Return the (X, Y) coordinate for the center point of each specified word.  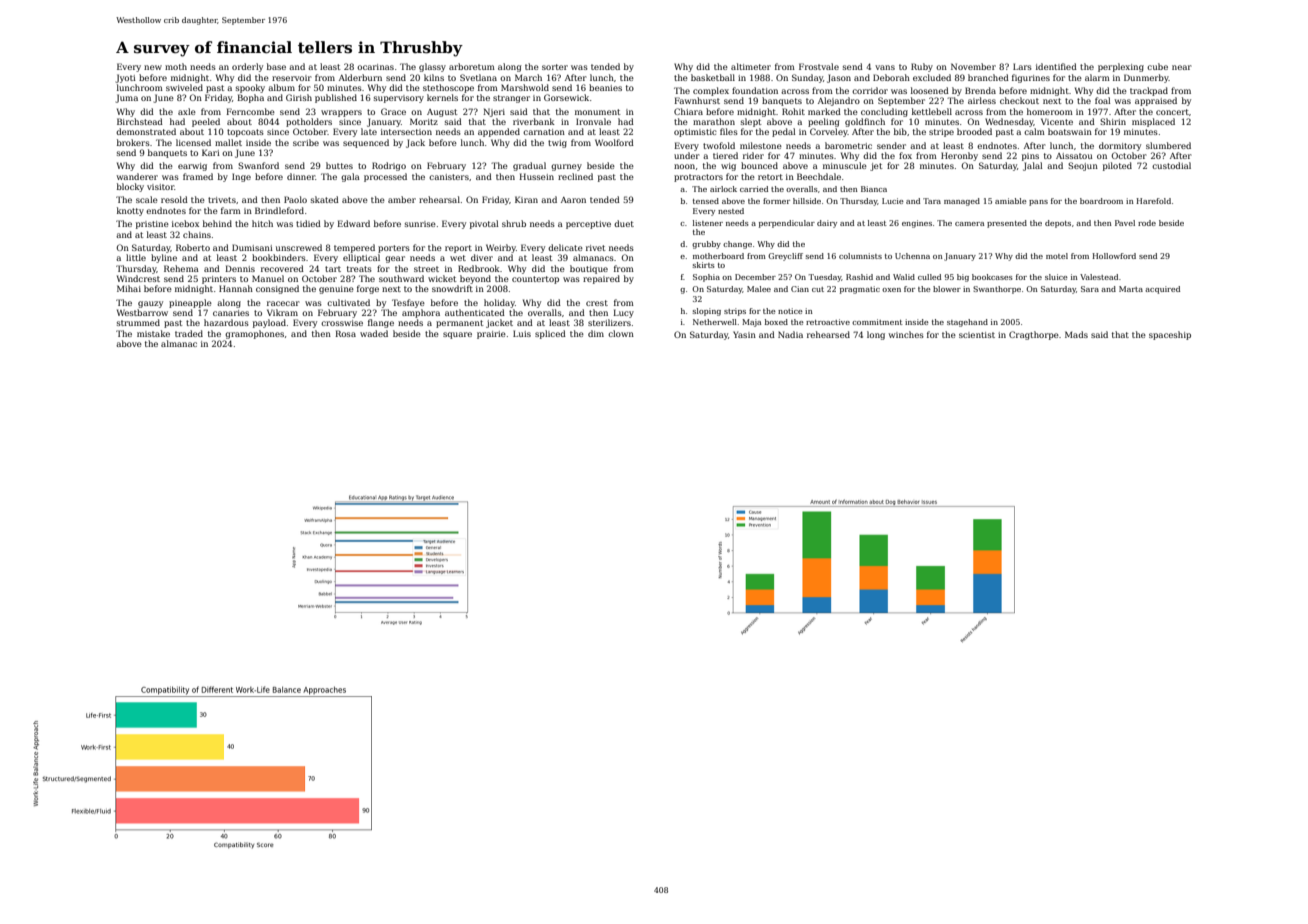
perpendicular (787, 224)
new (153, 67)
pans (1038, 203)
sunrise (420, 224)
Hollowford (1114, 256)
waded (374, 333)
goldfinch (865, 122)
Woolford (614, 142)
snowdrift (452, 288)
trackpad (1149, 91)
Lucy (623, 313)
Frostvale (819, 66)
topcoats (245, 133)
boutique (589, 269)
